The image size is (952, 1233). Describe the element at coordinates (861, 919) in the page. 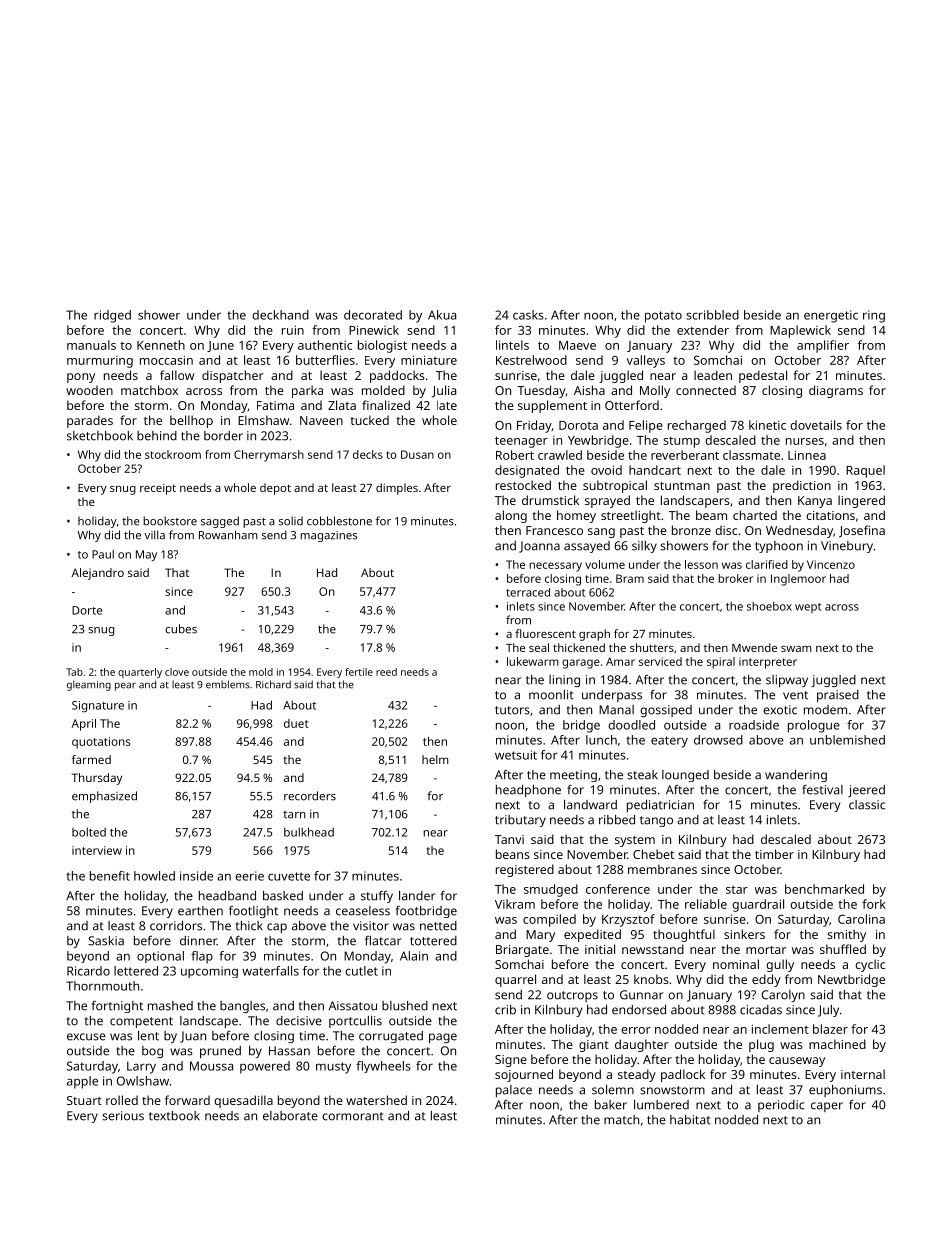

I see `Carolina` at that location.
